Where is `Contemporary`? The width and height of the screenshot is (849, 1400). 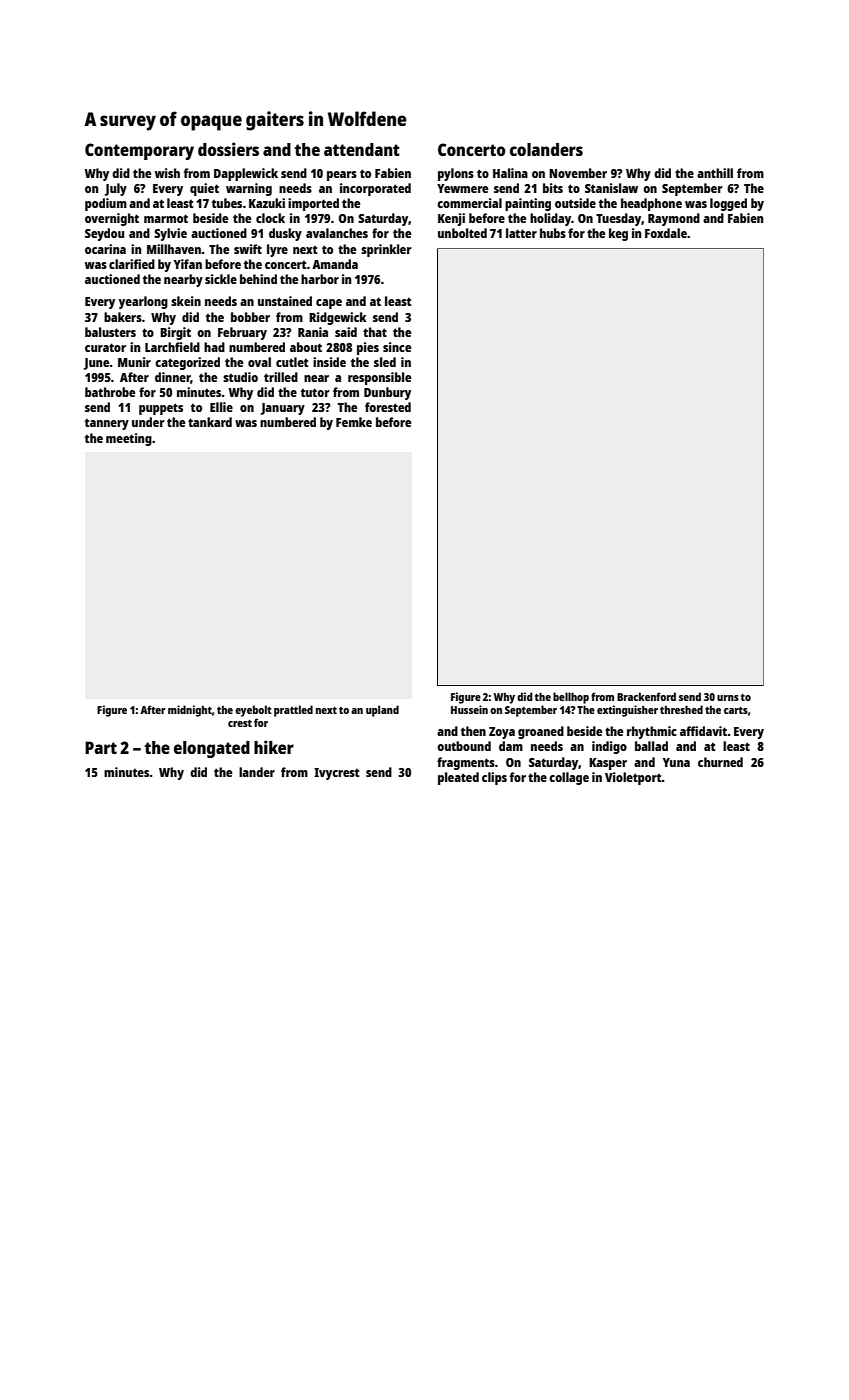 Contemporary is located at coordinates (139, 151).
